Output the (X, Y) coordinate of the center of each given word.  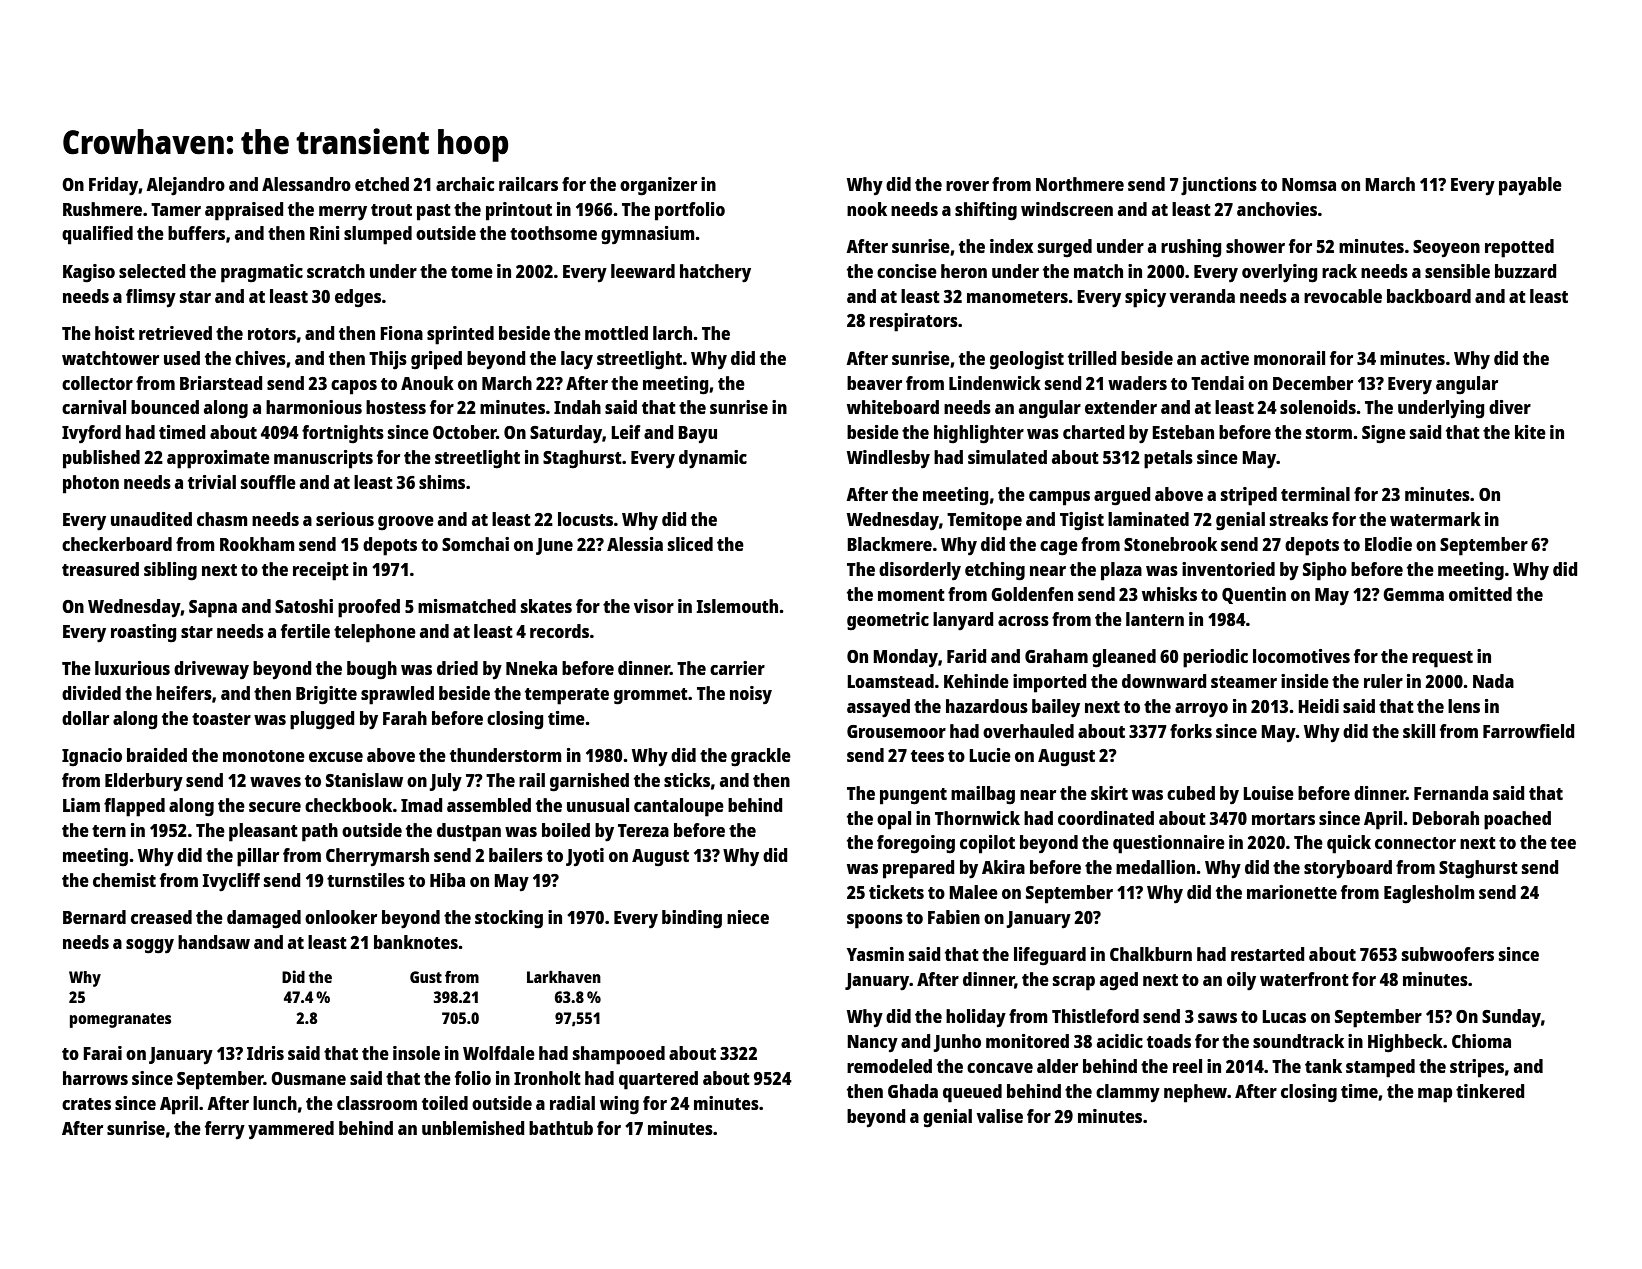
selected (152, 271)
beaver (874, 383)
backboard (1429, 296)
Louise (1268, 793)
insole (416, 1053)
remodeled (889, 1066)
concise (907, 271)
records (559, 631)
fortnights (343, 434)
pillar (258, 857)
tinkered (1490, 1091)
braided (157, 755)
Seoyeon (1446, 248)
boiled (566, 830)
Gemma (1413, 594)
